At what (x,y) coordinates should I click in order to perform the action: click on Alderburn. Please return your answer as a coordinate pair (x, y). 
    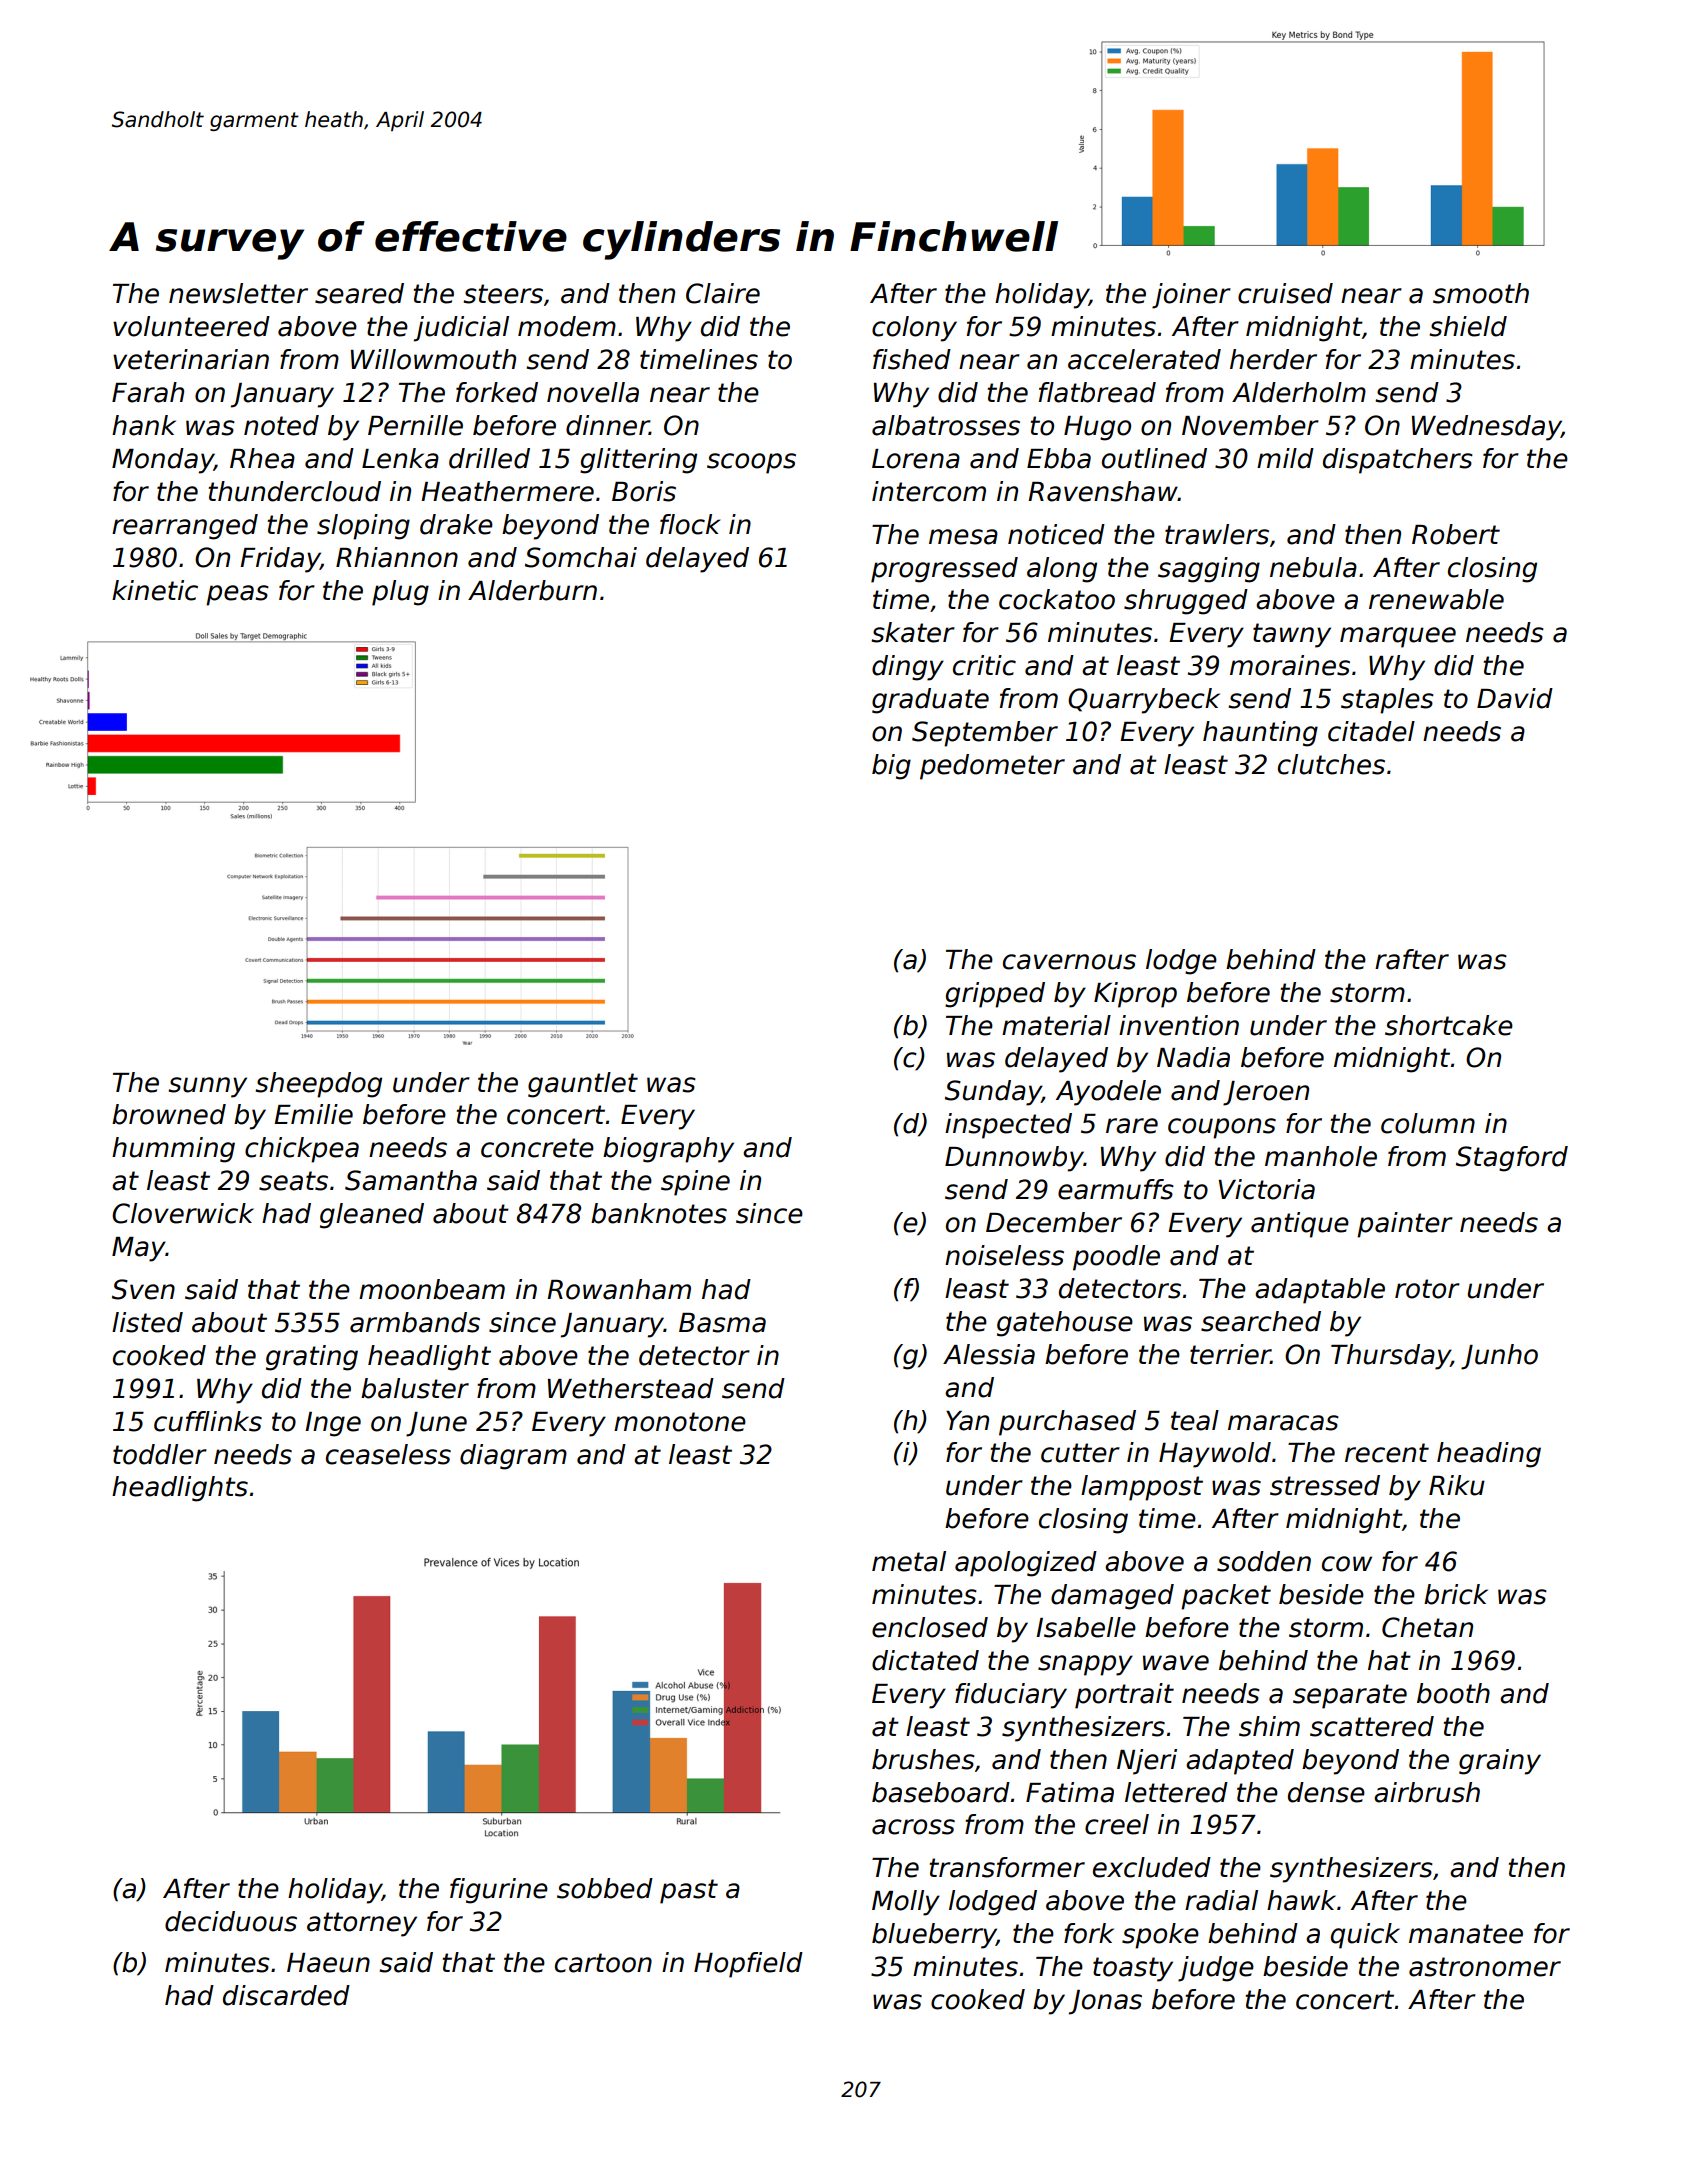
    Looking at the image, I should click on (532, 590).
